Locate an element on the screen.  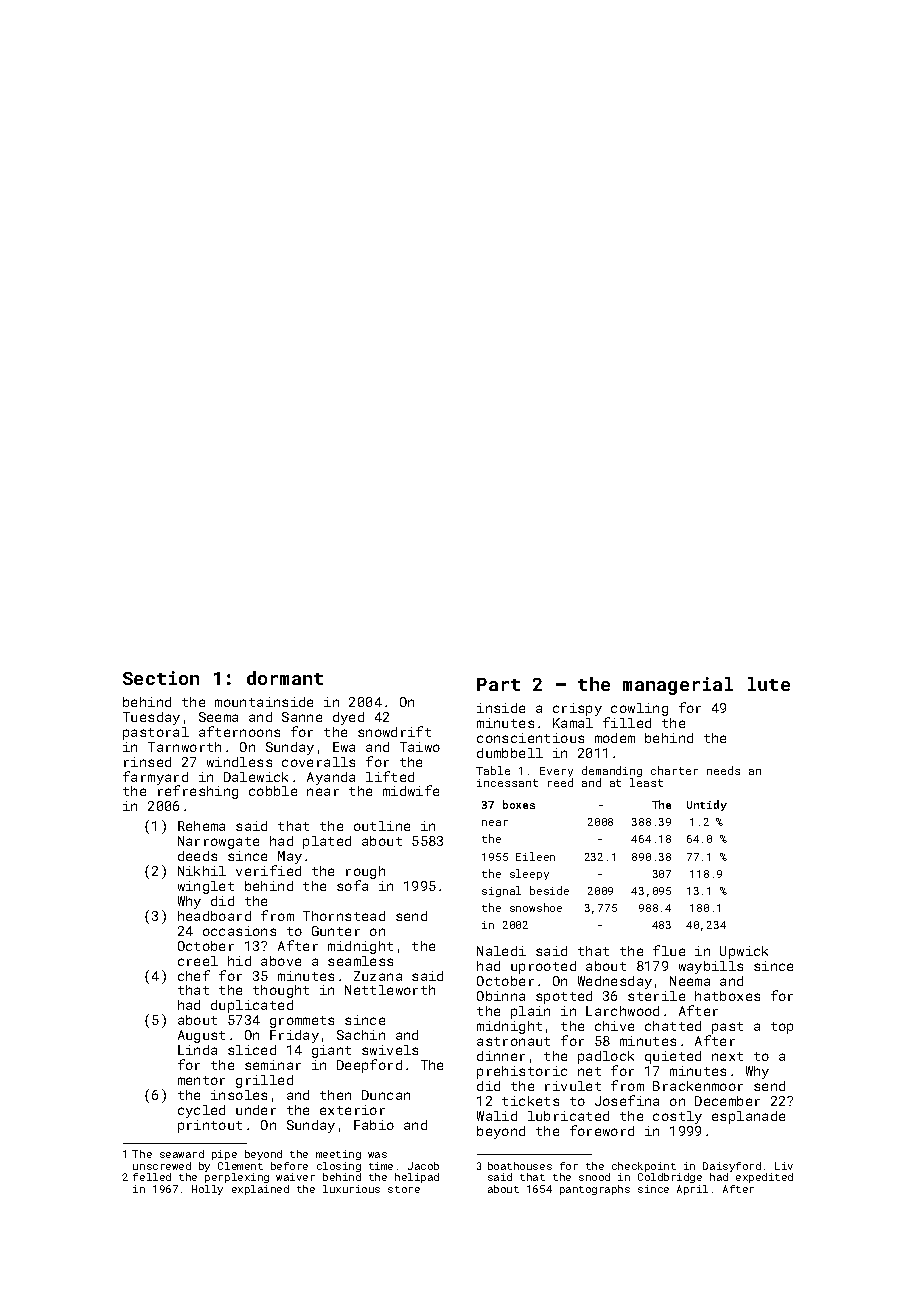
August is located at coordinates (201, 1036).
